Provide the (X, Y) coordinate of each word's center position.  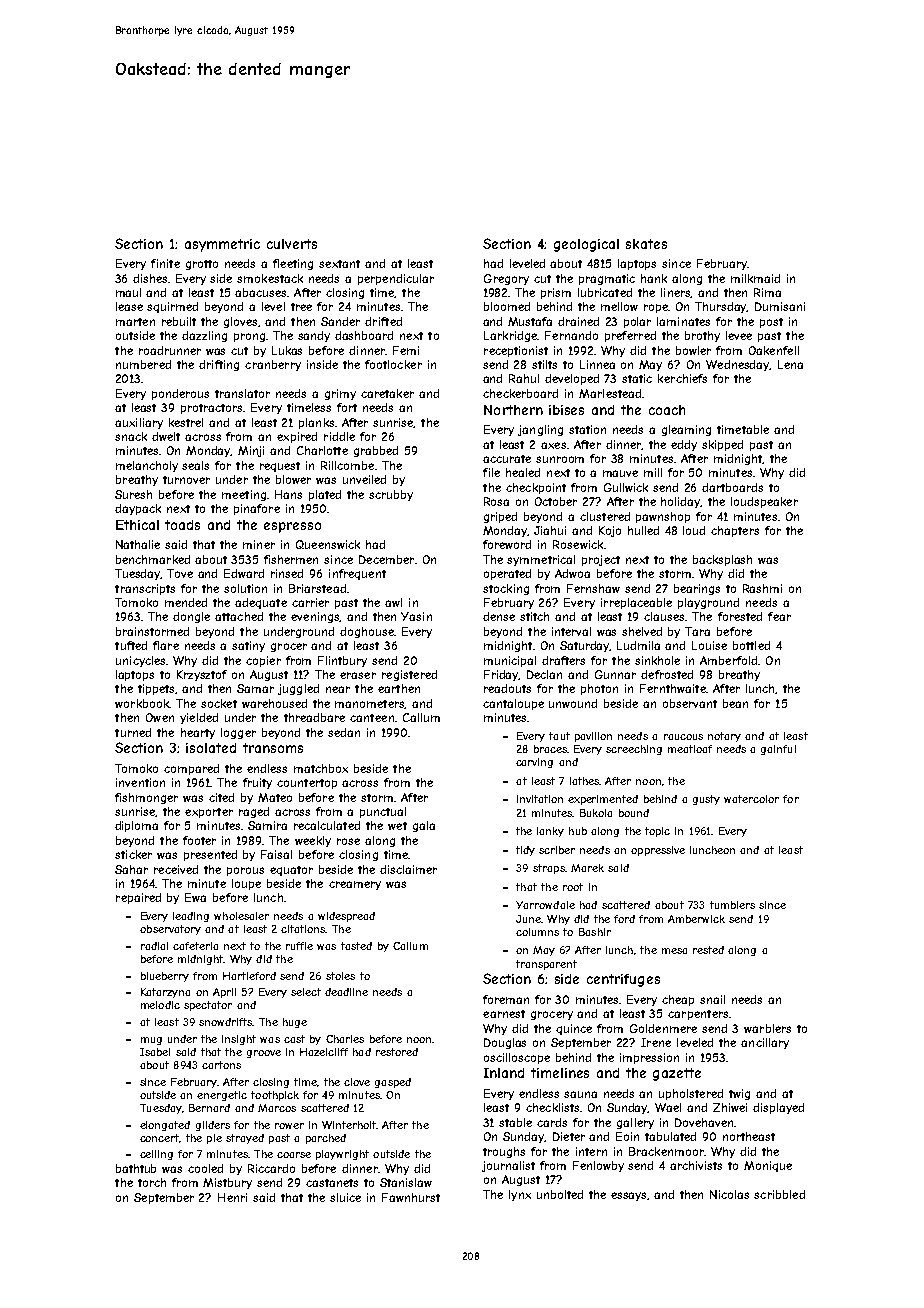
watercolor (751, 799)
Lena (790, 364)
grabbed (376, 451)
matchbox (321, 768)
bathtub (136, 1168)
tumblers (732, 905)
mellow (619, 306)
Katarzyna (165, 993)
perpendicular (396, 279)
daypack (138, 509)
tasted (356, 946)
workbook (142, 703)
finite (165, 263)
